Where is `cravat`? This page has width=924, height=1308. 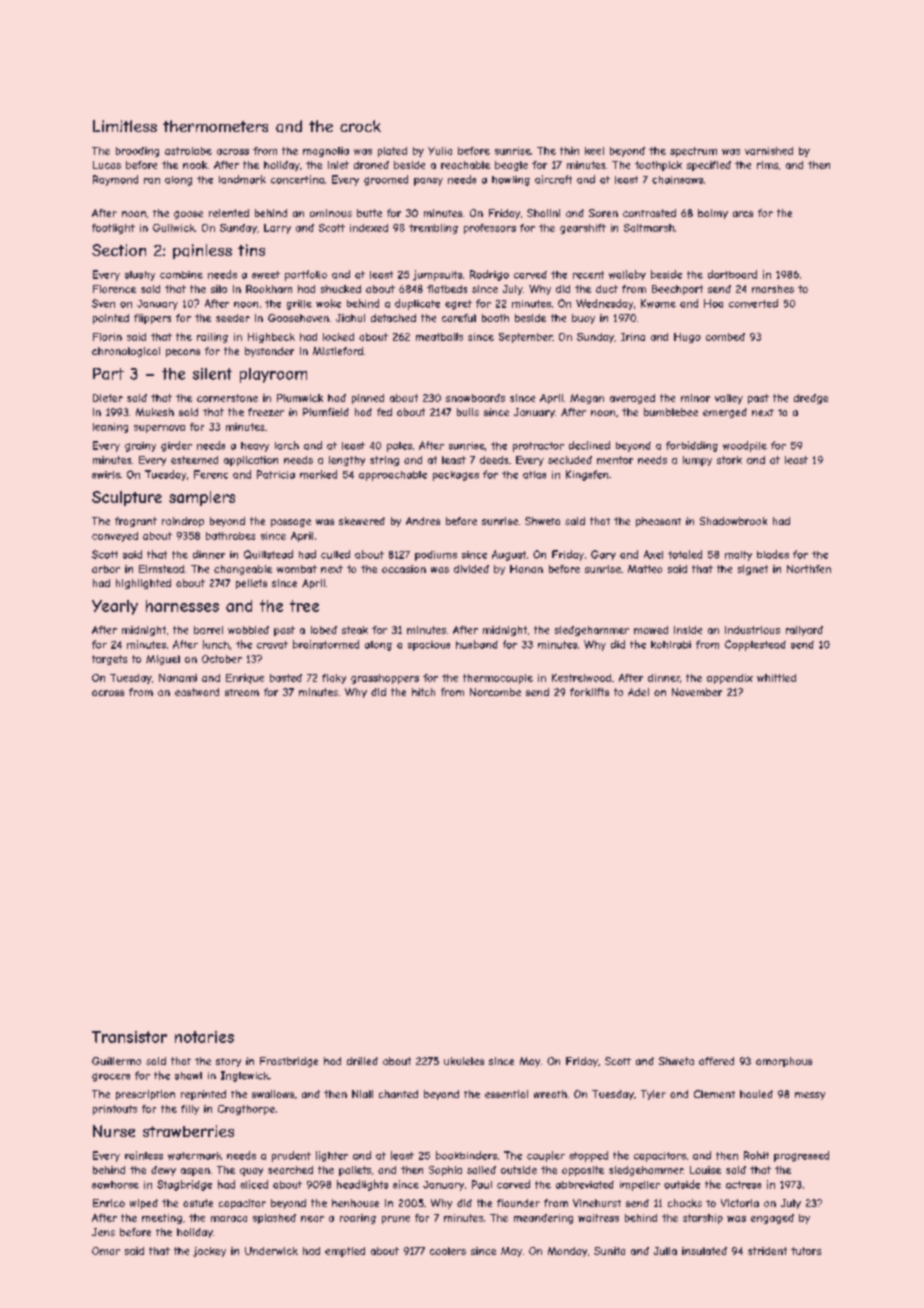 cravat is located at coordinates (272, 645).
